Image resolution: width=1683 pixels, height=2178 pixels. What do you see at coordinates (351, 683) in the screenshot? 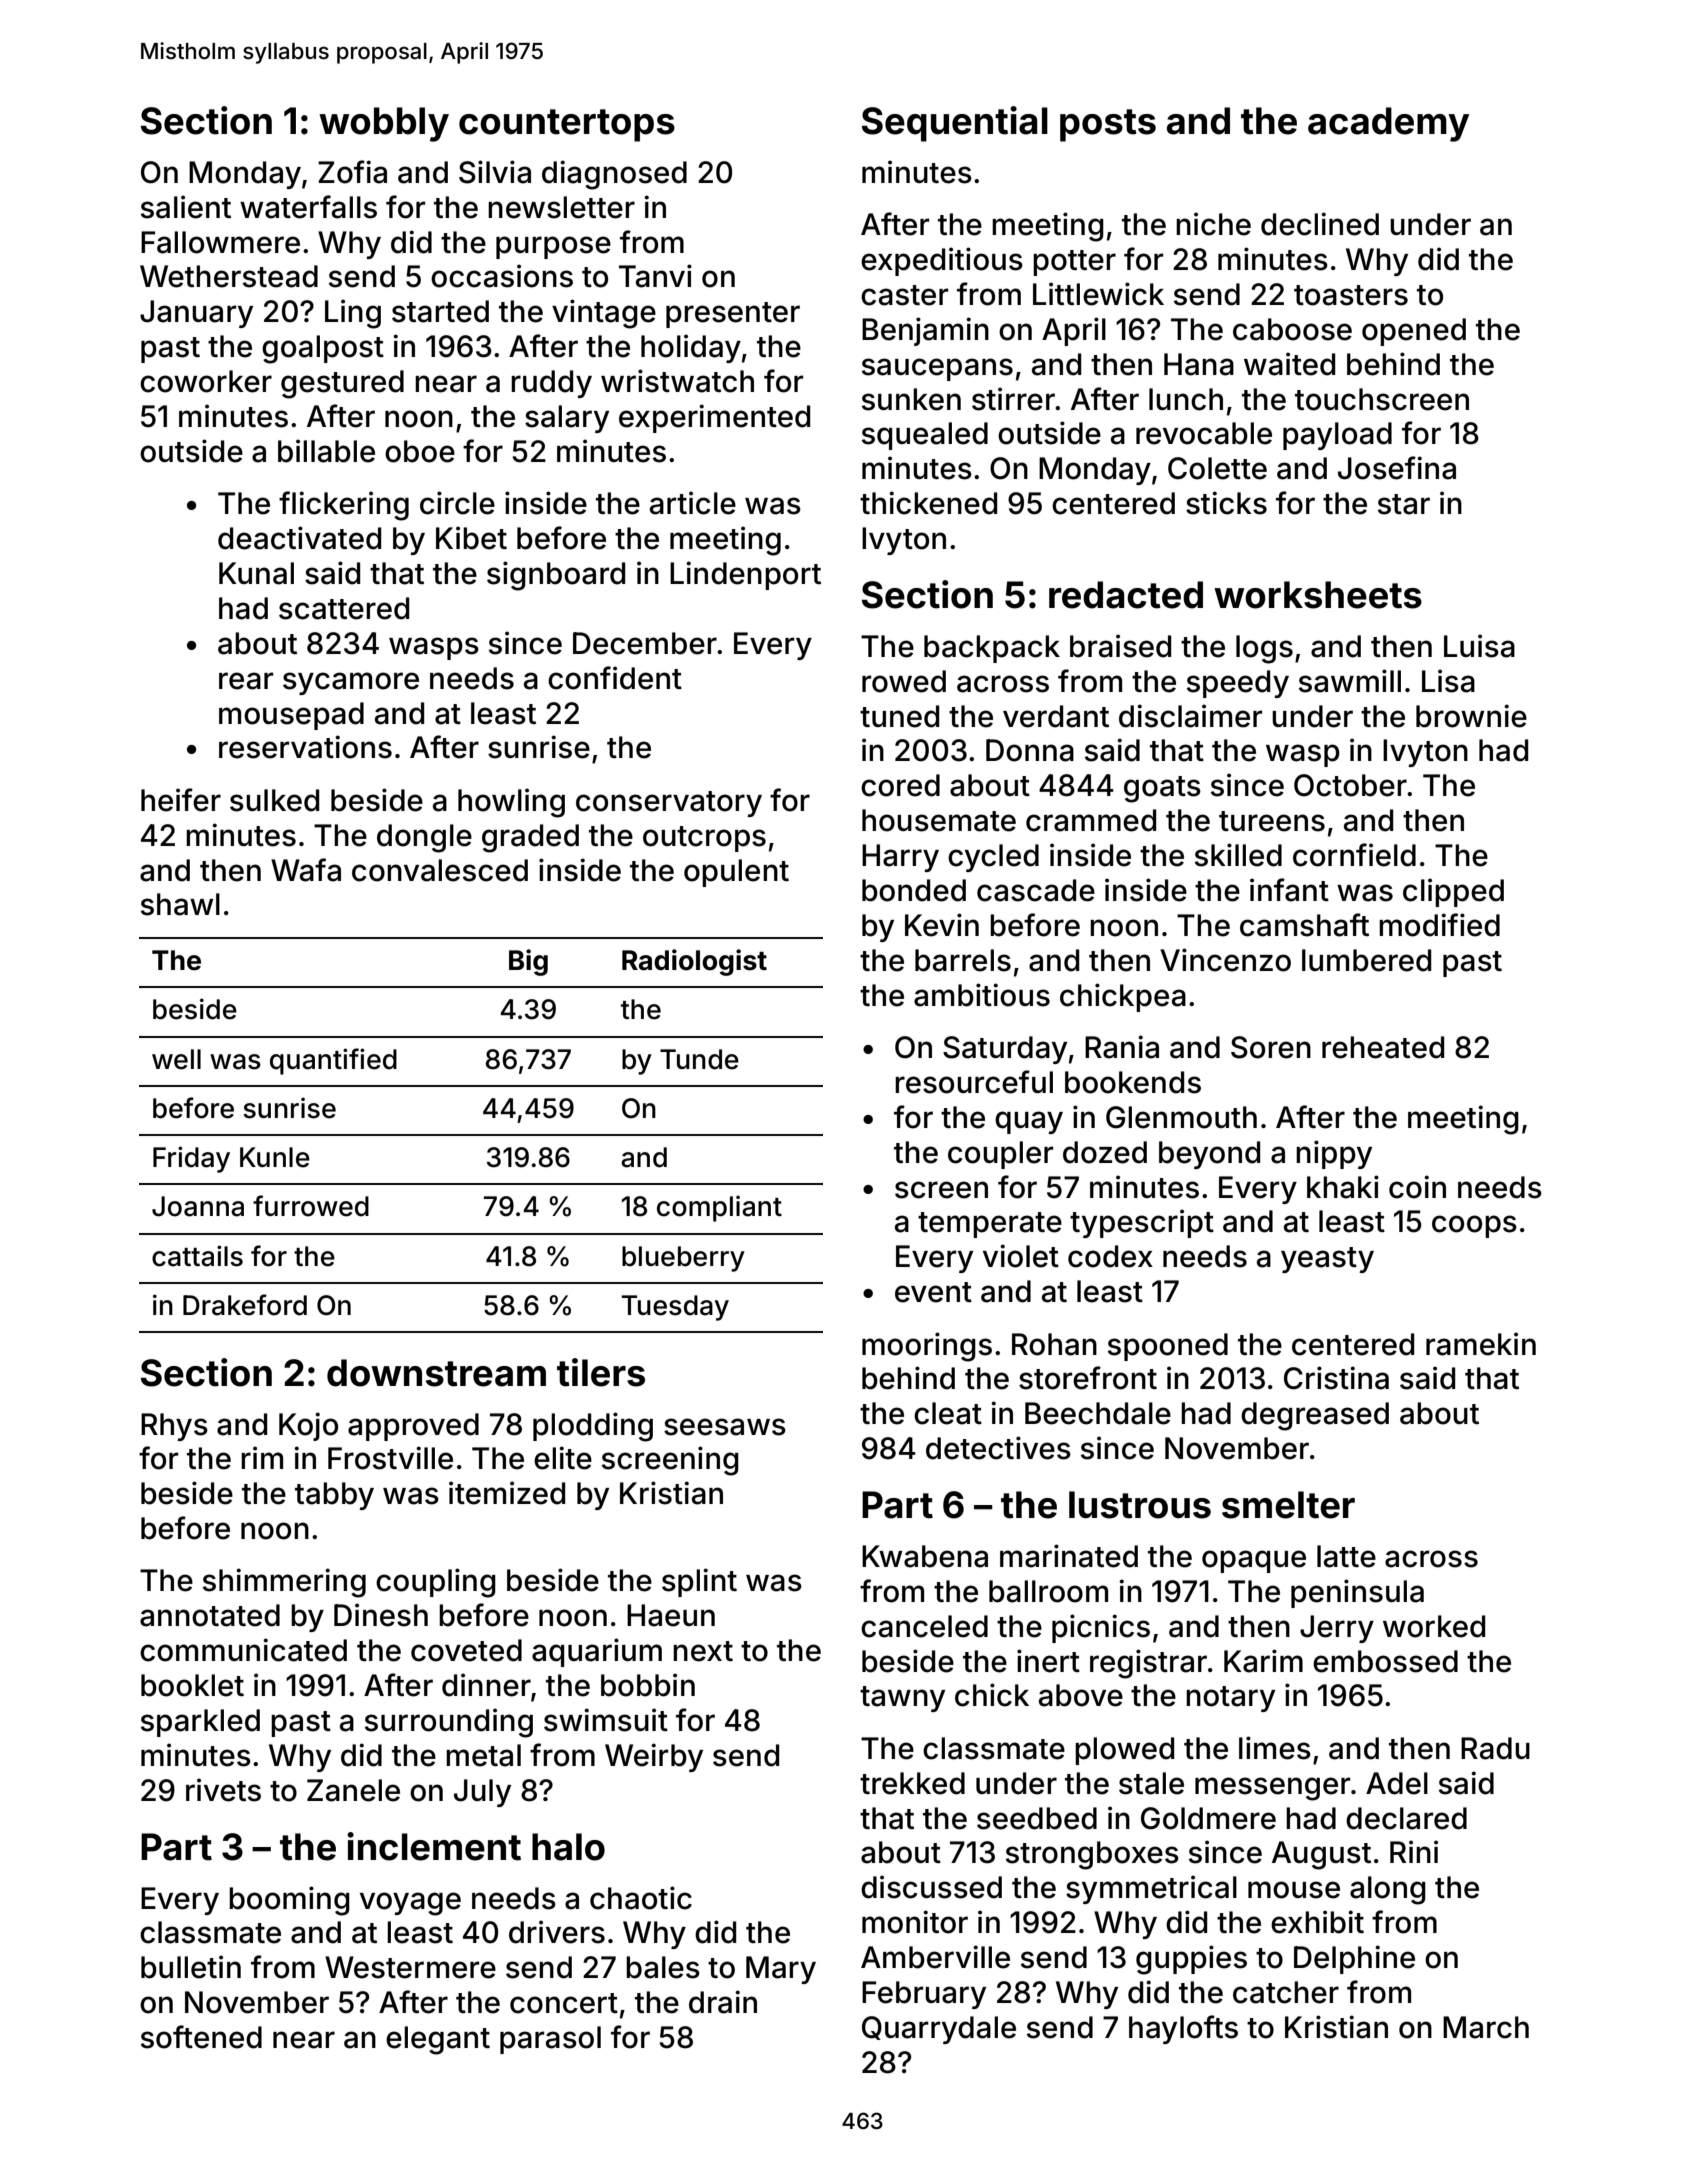
I see `sycamore` at bounding box center [351, 683].
